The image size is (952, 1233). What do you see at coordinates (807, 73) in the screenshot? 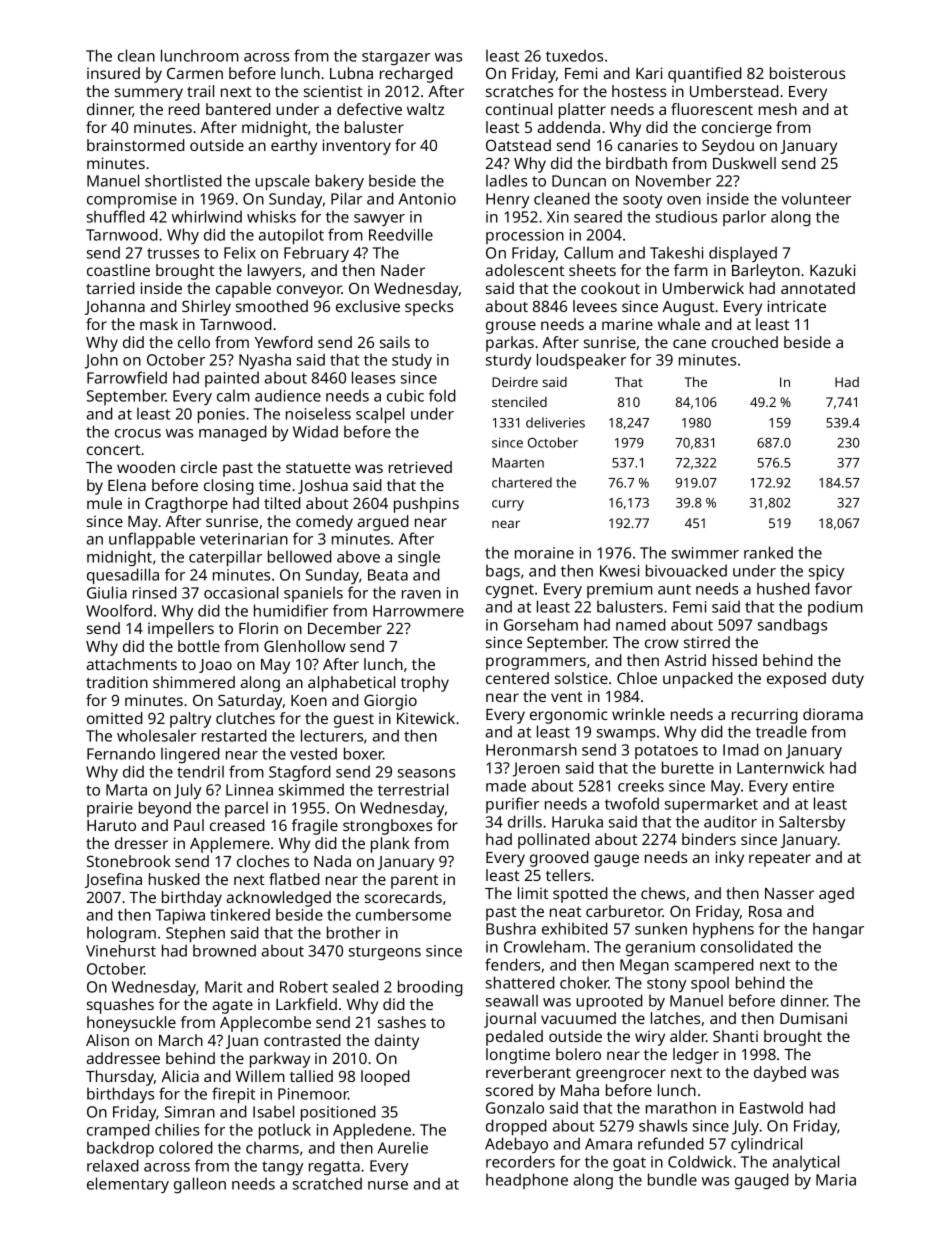
I see `boisterous` at bounding box center [807, 73].
